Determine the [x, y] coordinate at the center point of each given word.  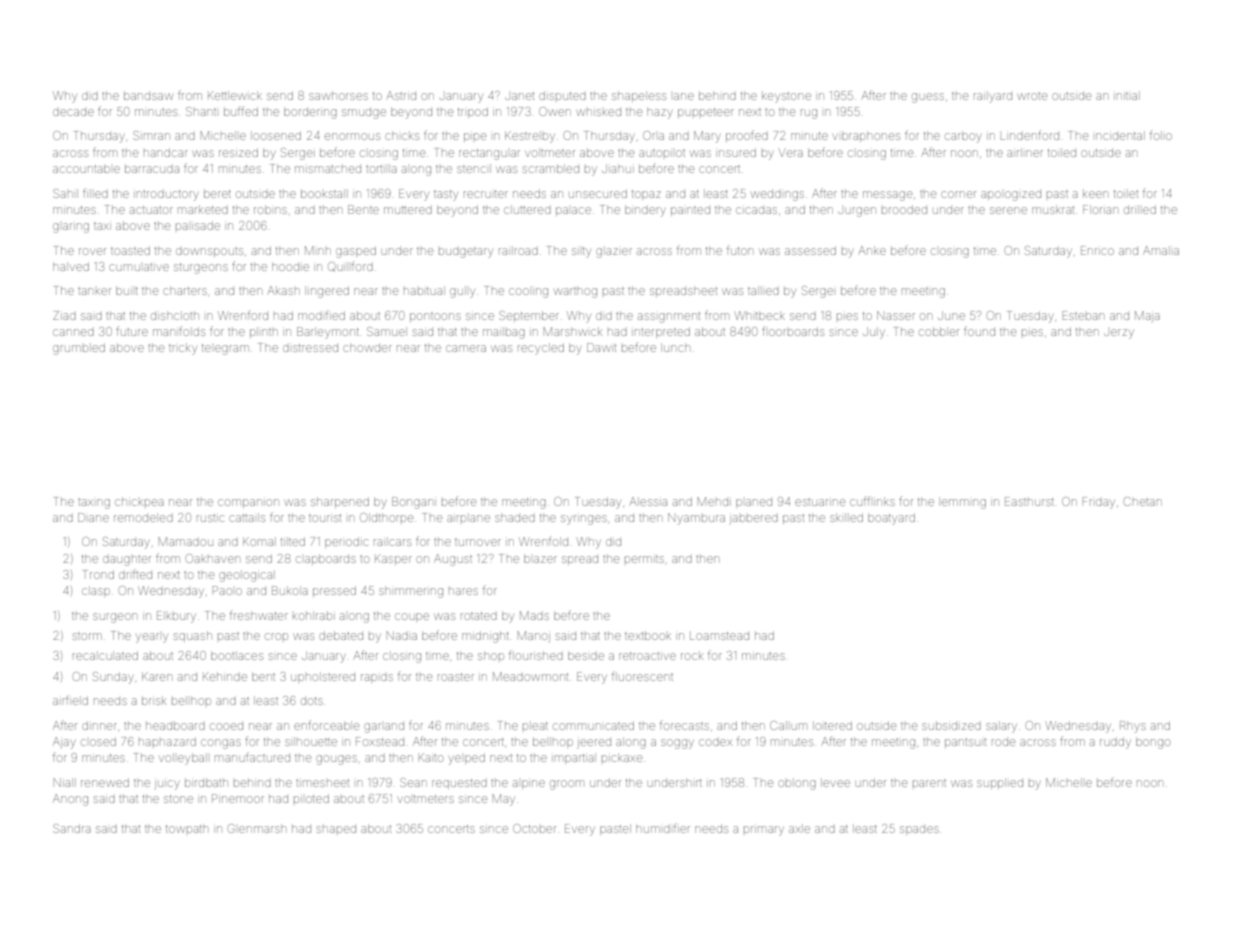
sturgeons [201, 268]
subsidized [951, 725]
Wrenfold [543, 541]
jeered [594, 744]
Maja [1147, 316]
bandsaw [148, 95]
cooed [226, 726]
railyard [993, 97]
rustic [210, 518]
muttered [408, 210]
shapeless [639, 96]
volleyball [183, 759]
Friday [1099, 503]
